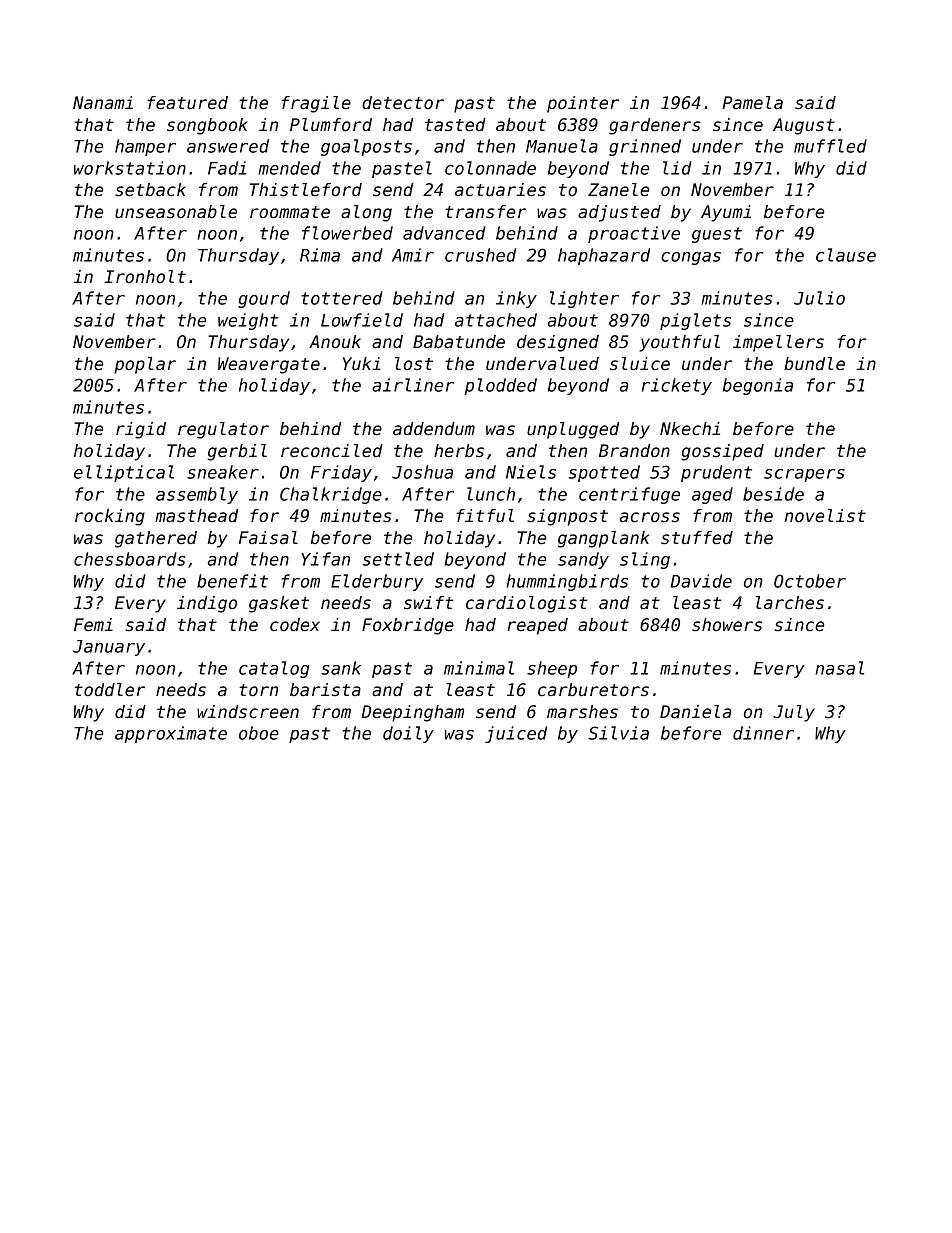 Image resolution: width=952 pixels, height=1233 pixels. Describe the element at coordinates (752, 103) in the document. I see `Pamela` at that location.
